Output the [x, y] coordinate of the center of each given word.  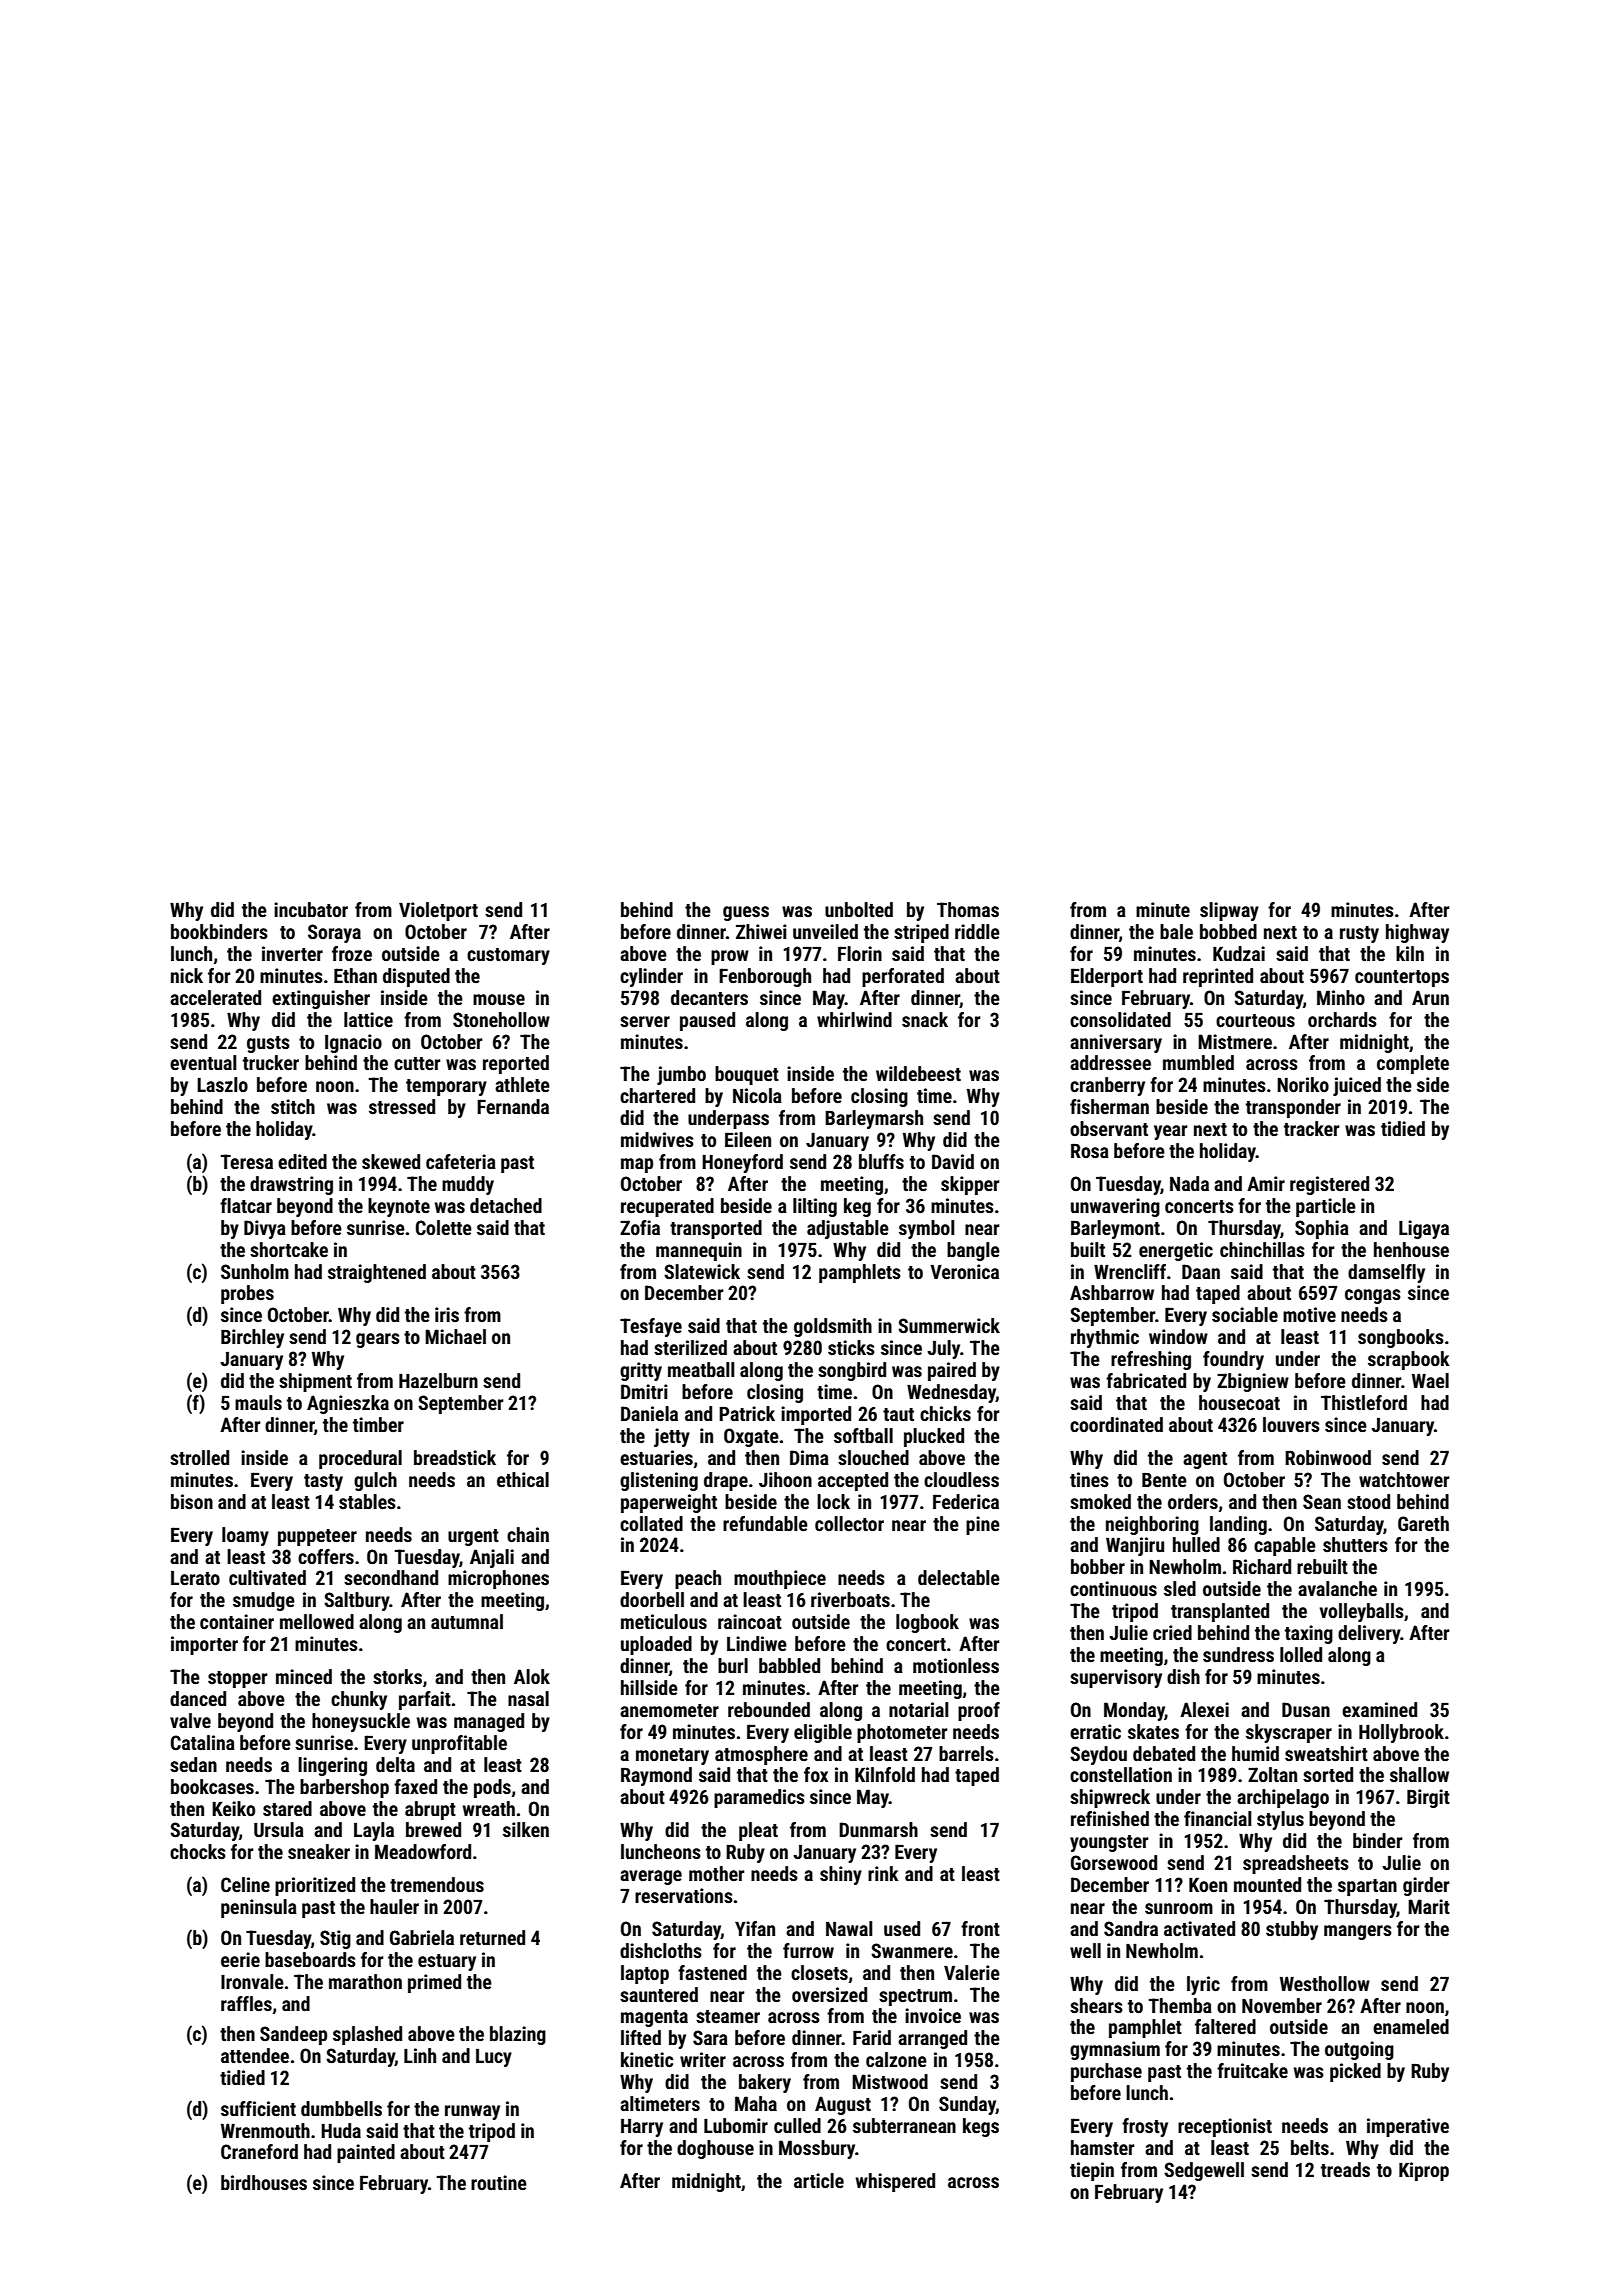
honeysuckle [361, 1722]
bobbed [1228, 931]
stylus [1280, 1820]
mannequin [699, 1251]
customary [508, 956]
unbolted [859, 909]
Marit [1429, 1906]
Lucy [494, 2058]
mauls [258, 1402]
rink [883, 1873]
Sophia [1322, 1229]
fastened [712, 1972]
